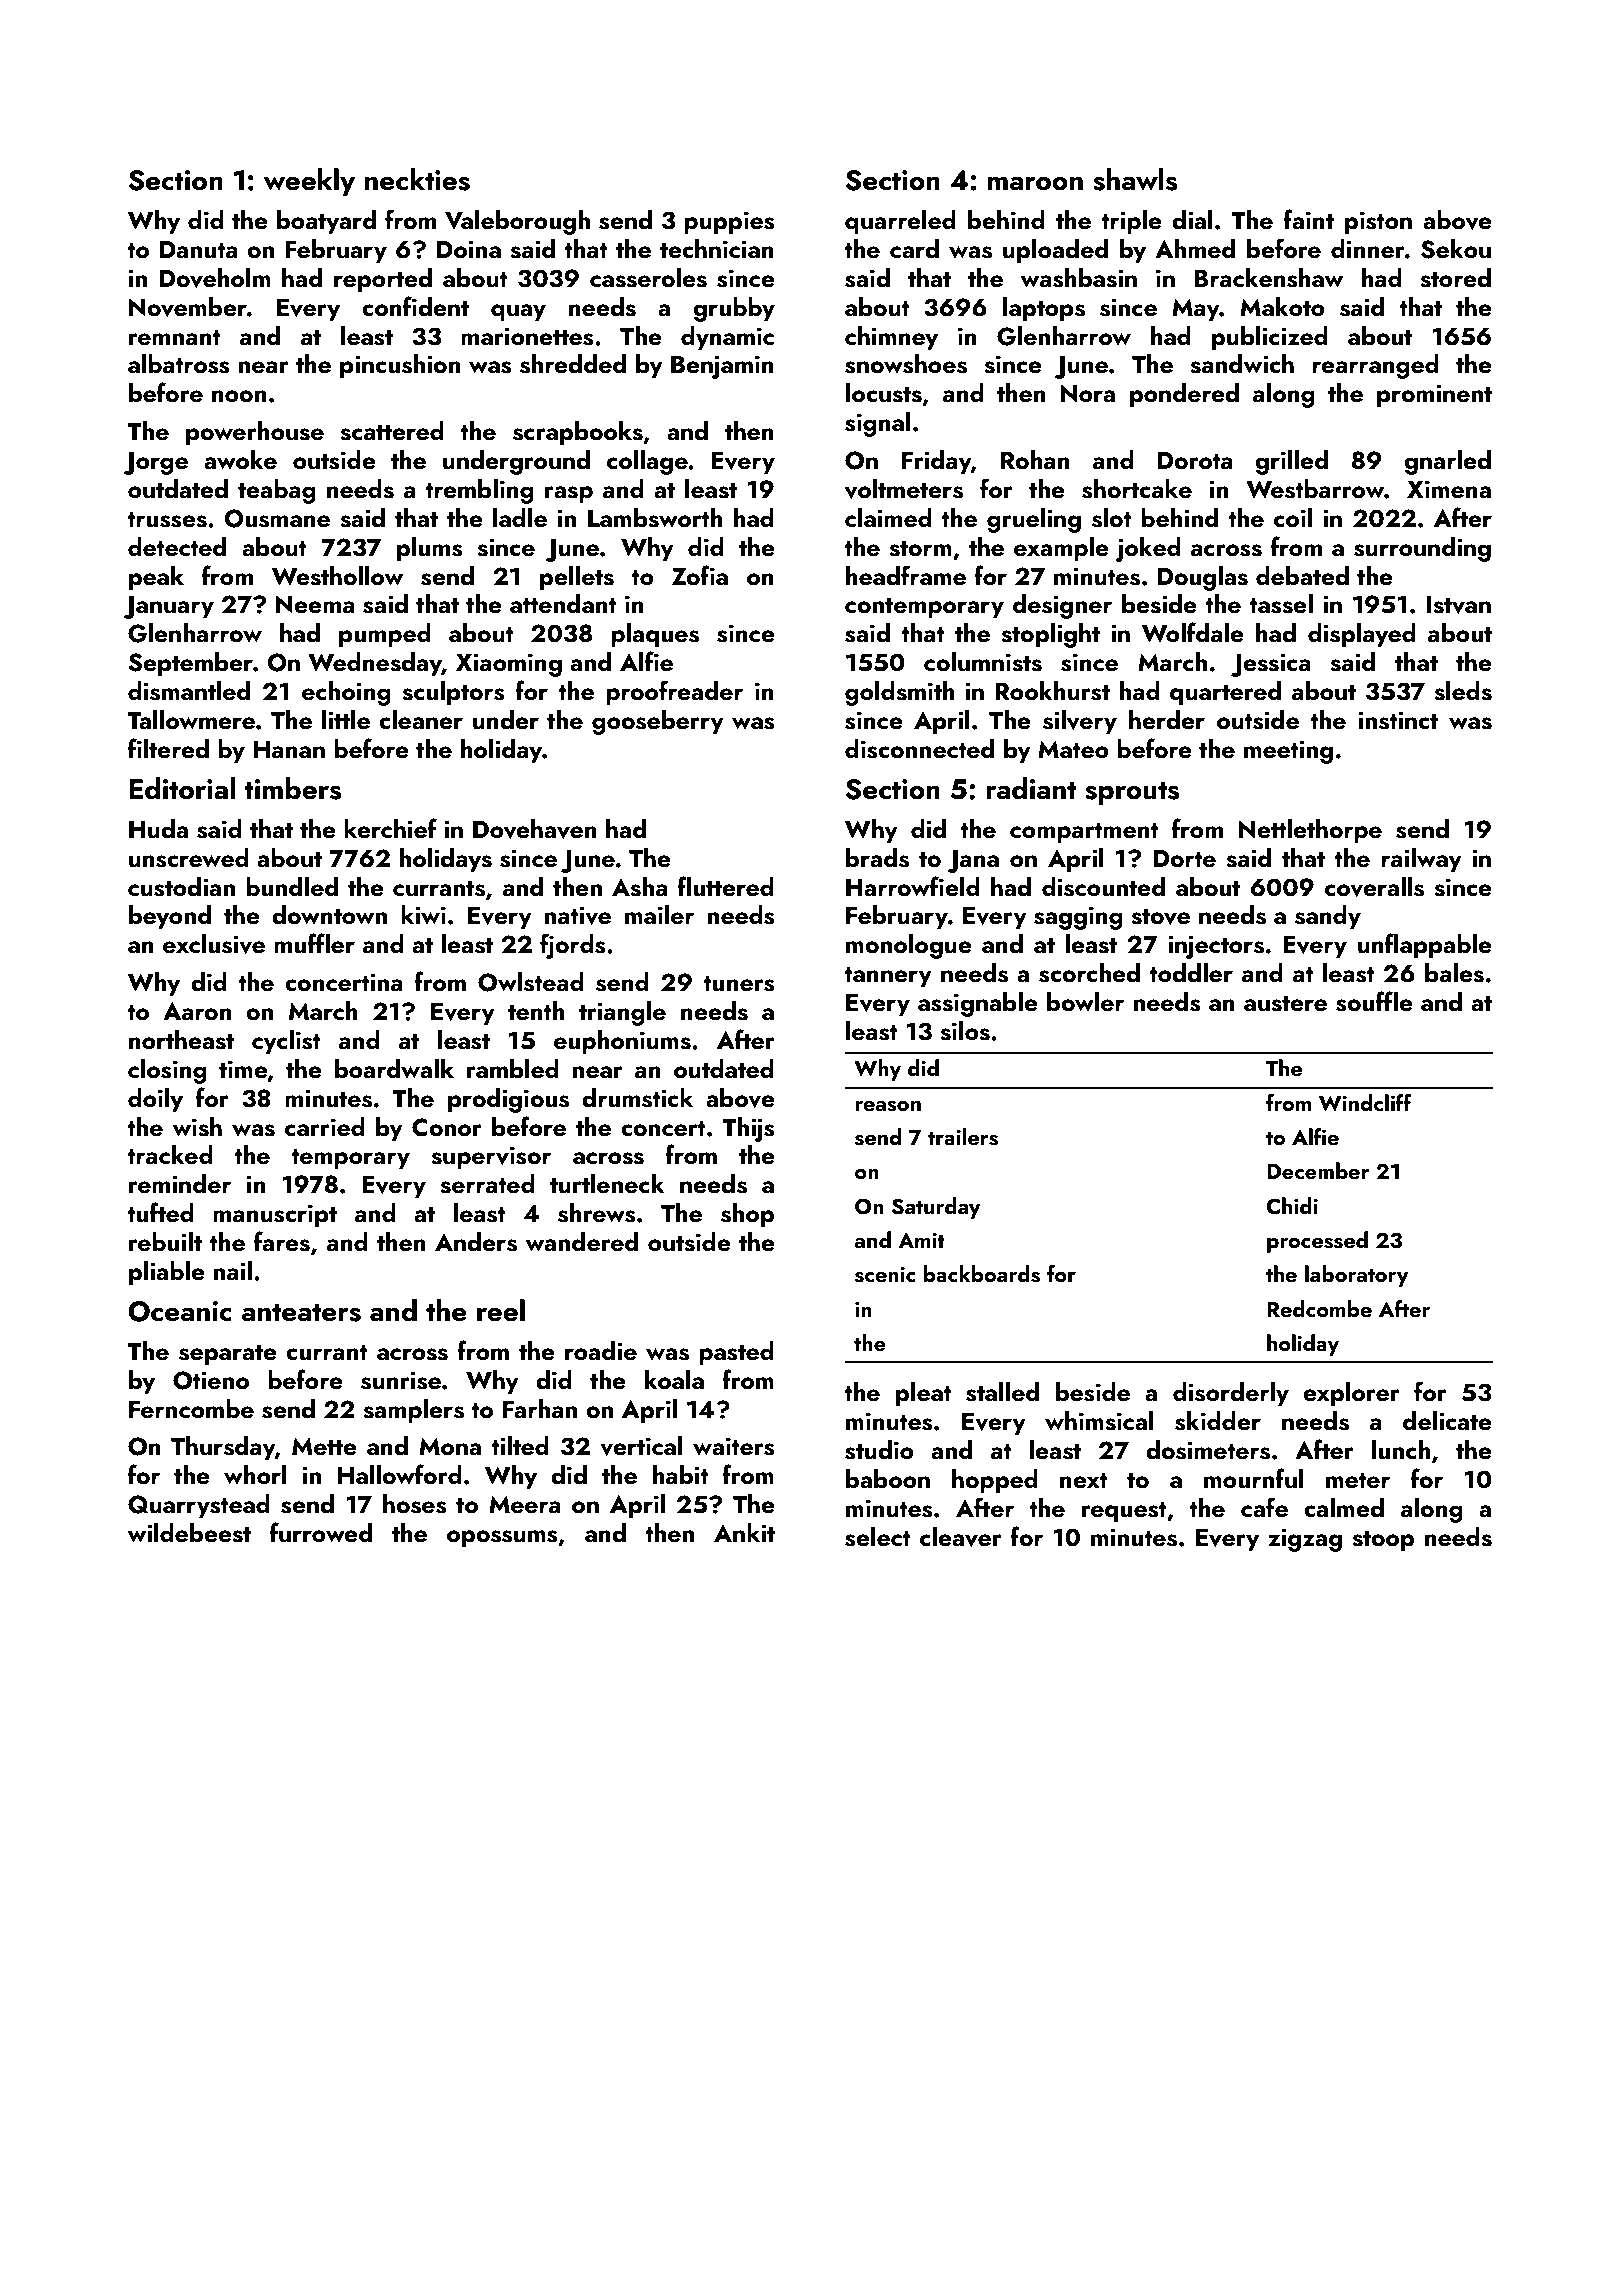 Image resolution: width=1620 pixels, height=2292 pixels. Describe the element at coordinates (622, 1042) in the screenshot. I see `euphoniums` at that location.
